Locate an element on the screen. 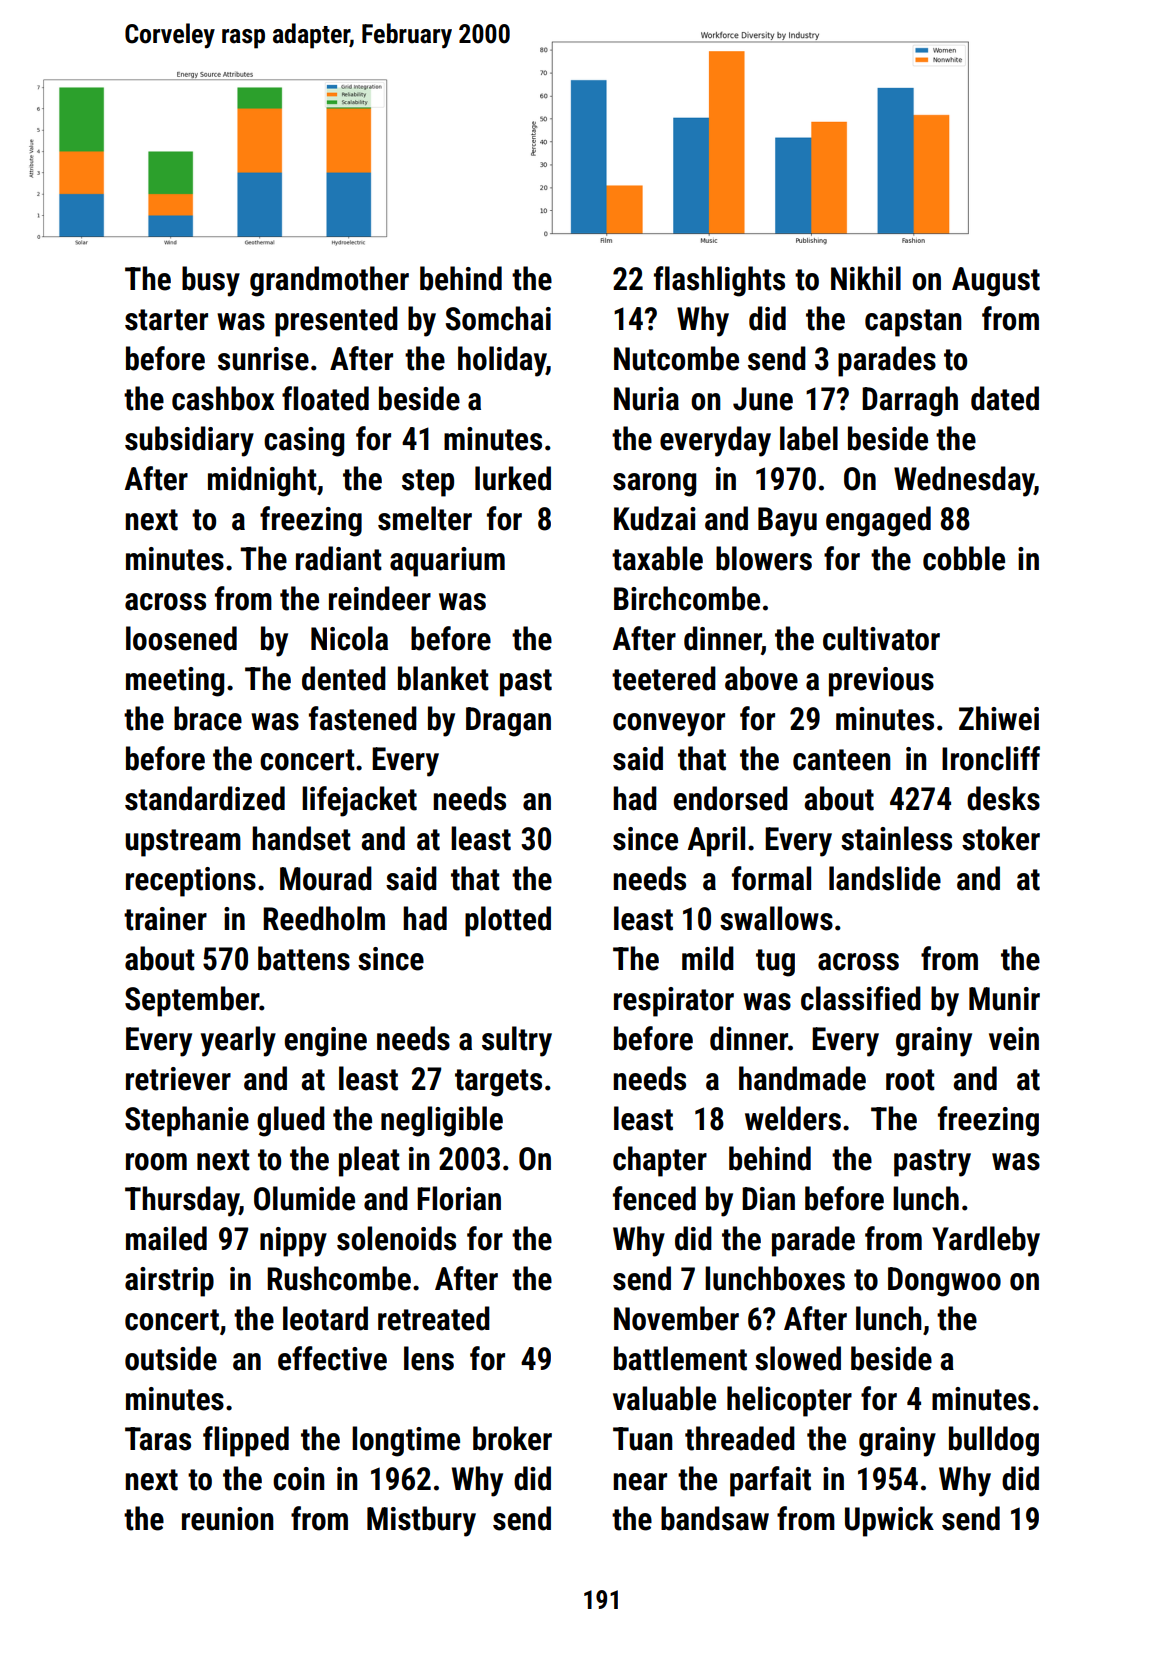 The width and height of the screenshot is (1165, 1654). endorsed is located at coordinates (731, 798).
